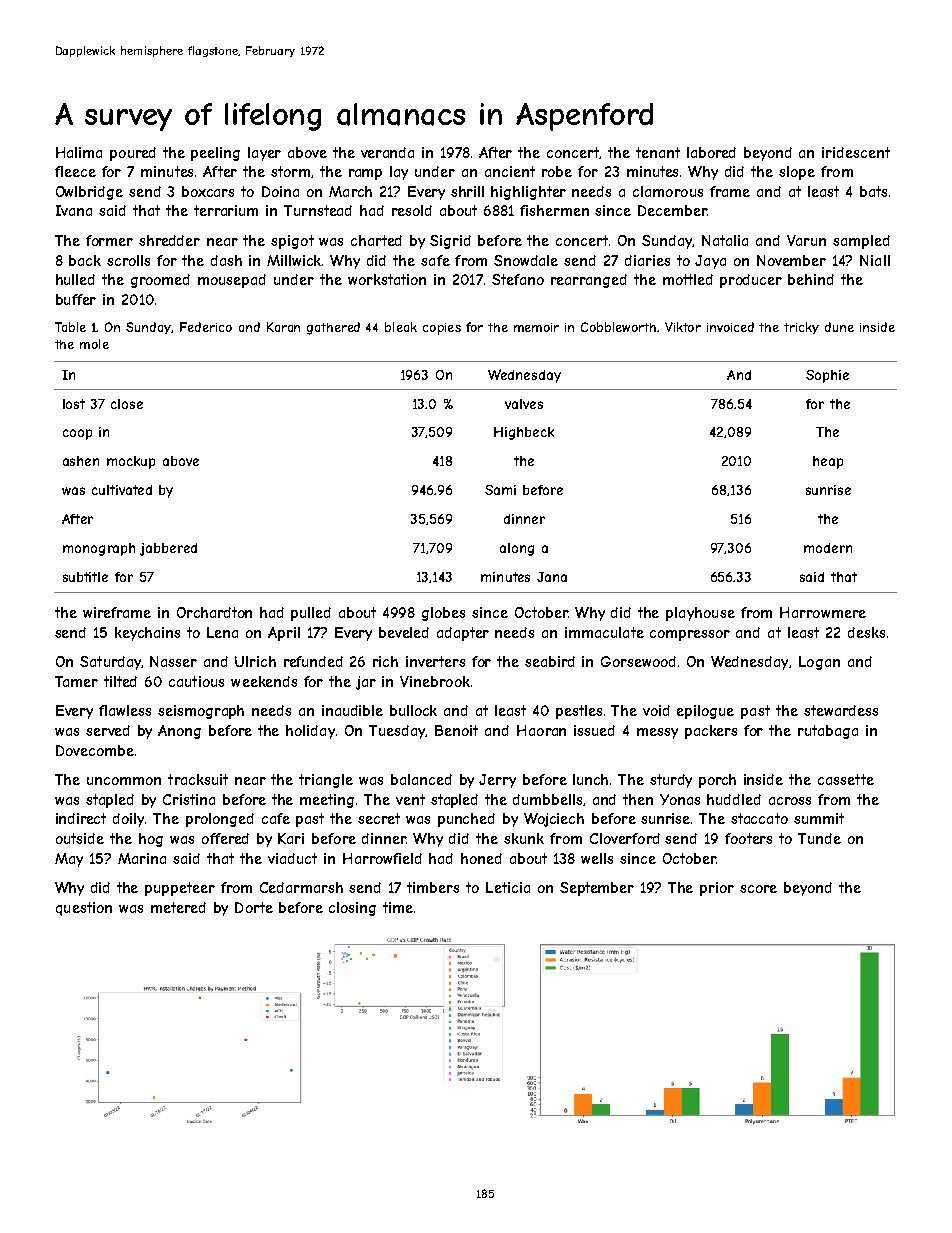  Describe the element at coordinates (311, 614) in the screenshot. I see `pulled` at that location.
